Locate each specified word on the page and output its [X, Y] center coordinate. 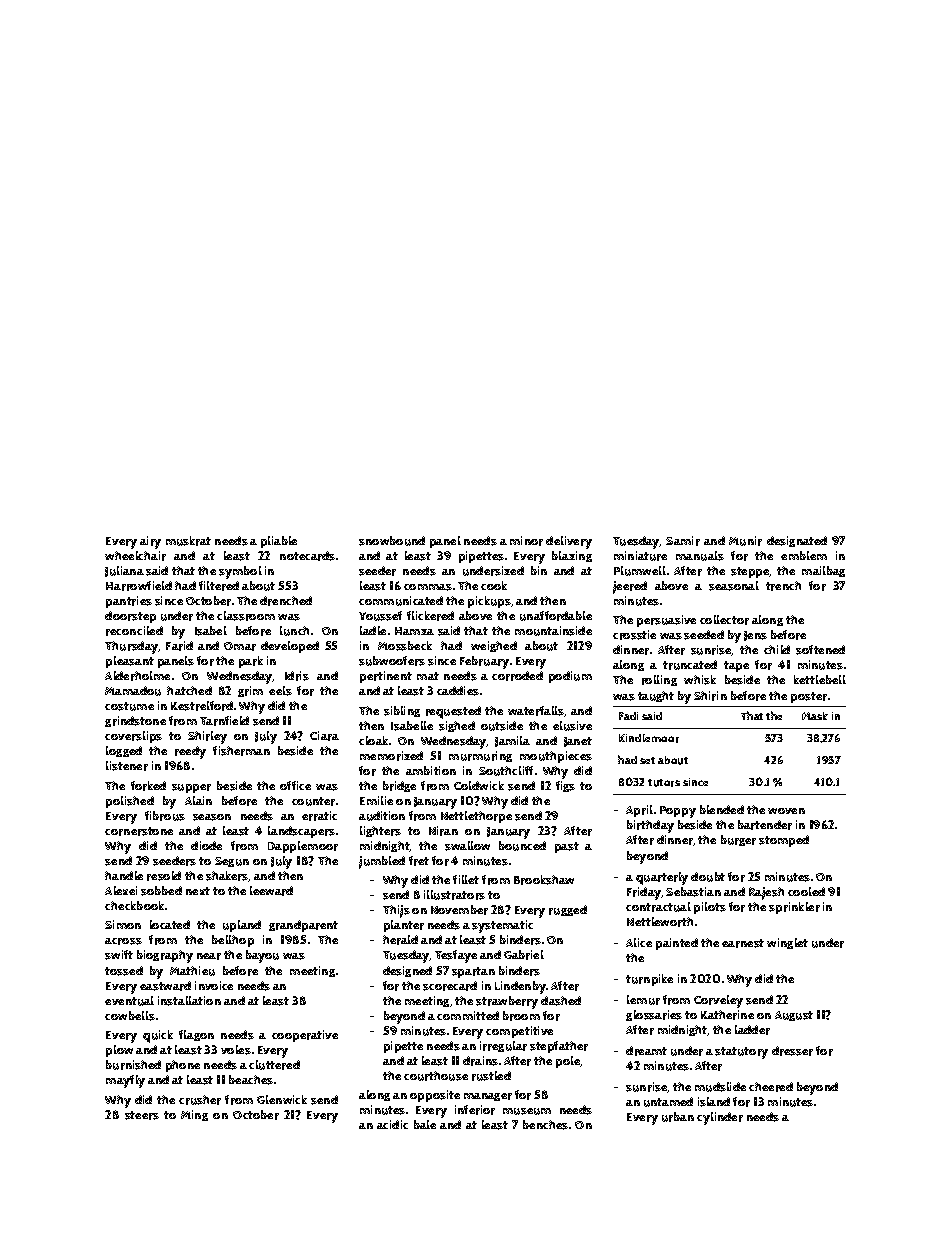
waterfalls [536, 711]
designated [797, 541]
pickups [489, 602]
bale [425, 1124]
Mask [815, 716]
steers [142, 1115]
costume [129, 706]
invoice [214, 985]
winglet [787, 943]
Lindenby [520, 987]
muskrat [188, 541]
